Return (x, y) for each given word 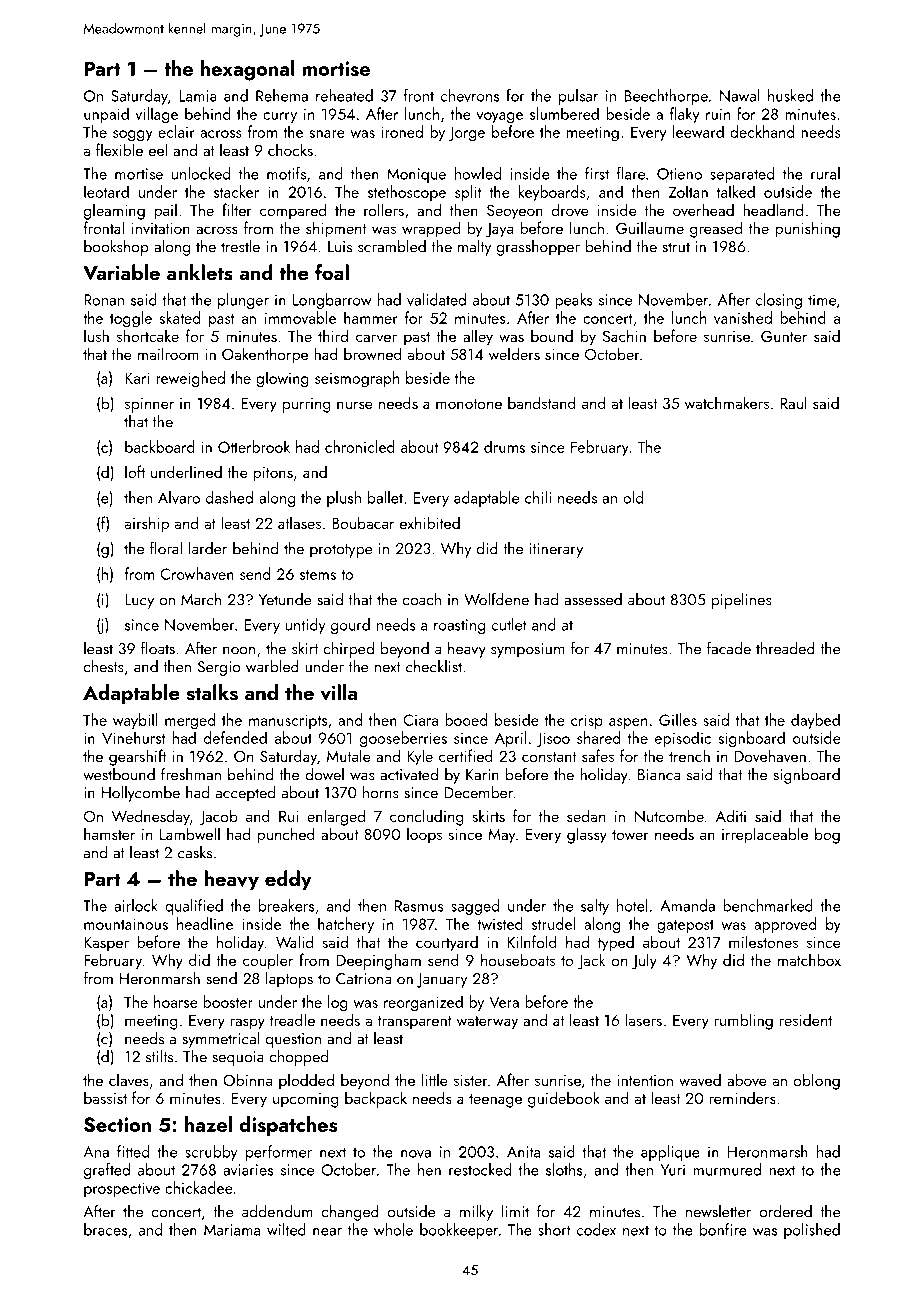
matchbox (809, 959)
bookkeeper (459, 1231)
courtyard (447, 943)
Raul (793, 402)
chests (104, 666)
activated (409, 774)
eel (158, 149)
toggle (131, 319)
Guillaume (650, 227)
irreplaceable (765, 835)
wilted (286, 1229)
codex (596, 1229)
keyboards (552, 193)
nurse (355, 405)
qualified (194, 907)
